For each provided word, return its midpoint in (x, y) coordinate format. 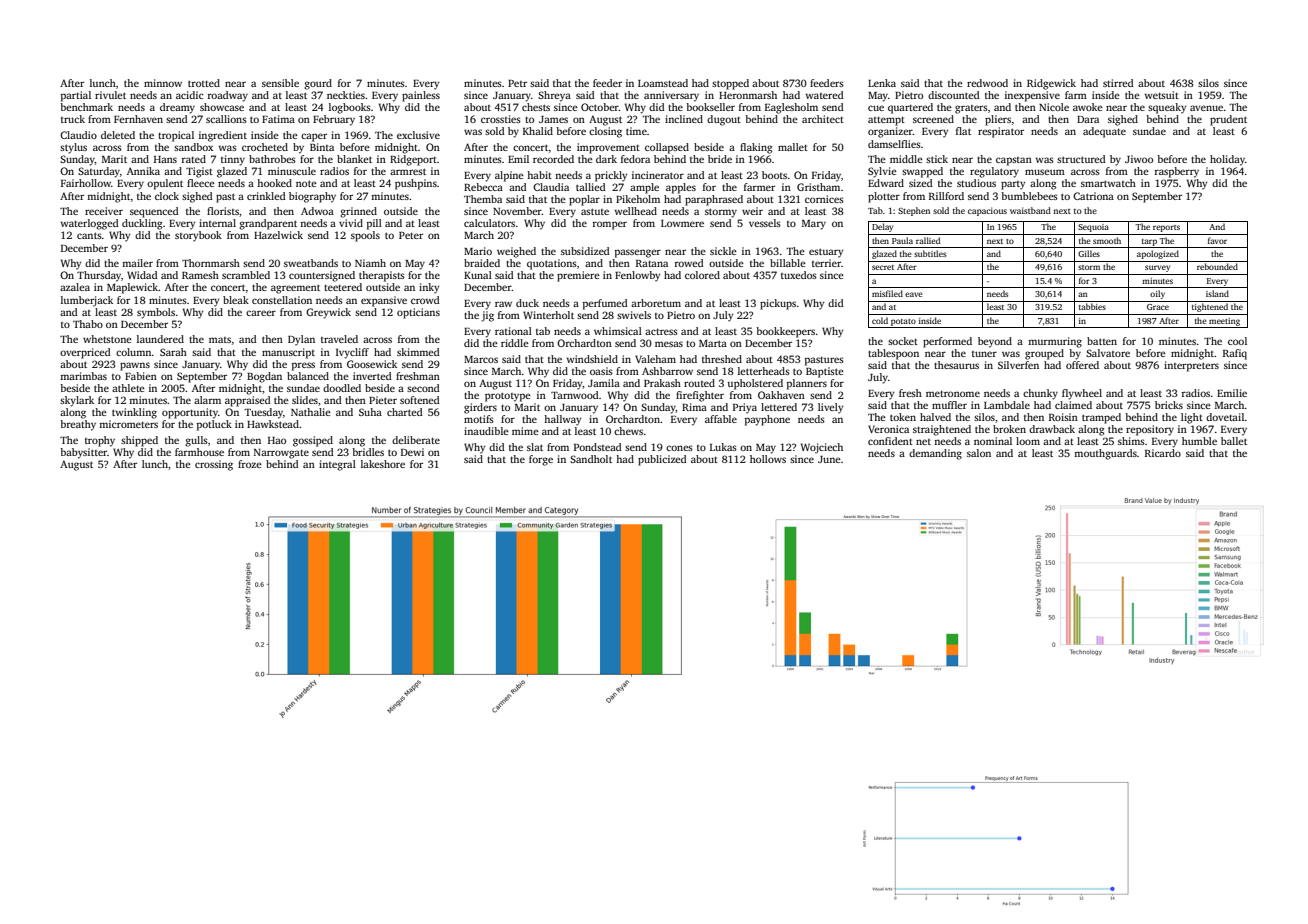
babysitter (83, 453)
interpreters (1191, 366)
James (553, 119)
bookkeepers (785, 332)
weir (752, 211)
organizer (890, 132)
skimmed (418, 352)
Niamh (370, 263)
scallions (226, 119)
